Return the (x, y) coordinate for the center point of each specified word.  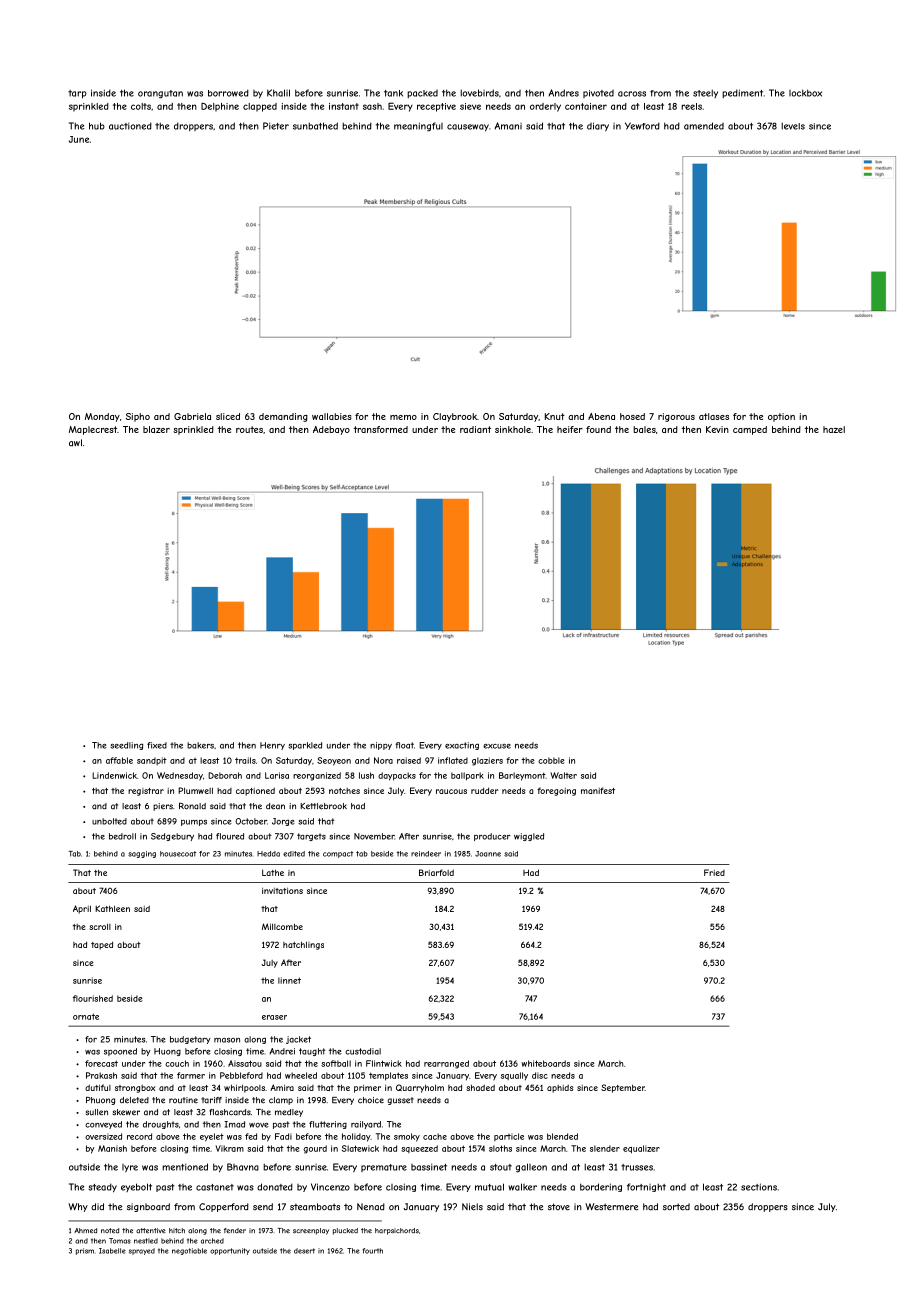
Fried (714, 872)
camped (750, 430)
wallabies (332, 416)
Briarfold (436, 872)
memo (403, 417)
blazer (156, 429)
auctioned (130, 126)
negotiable (189, 1251)
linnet (289, 980)
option (781, 417)
